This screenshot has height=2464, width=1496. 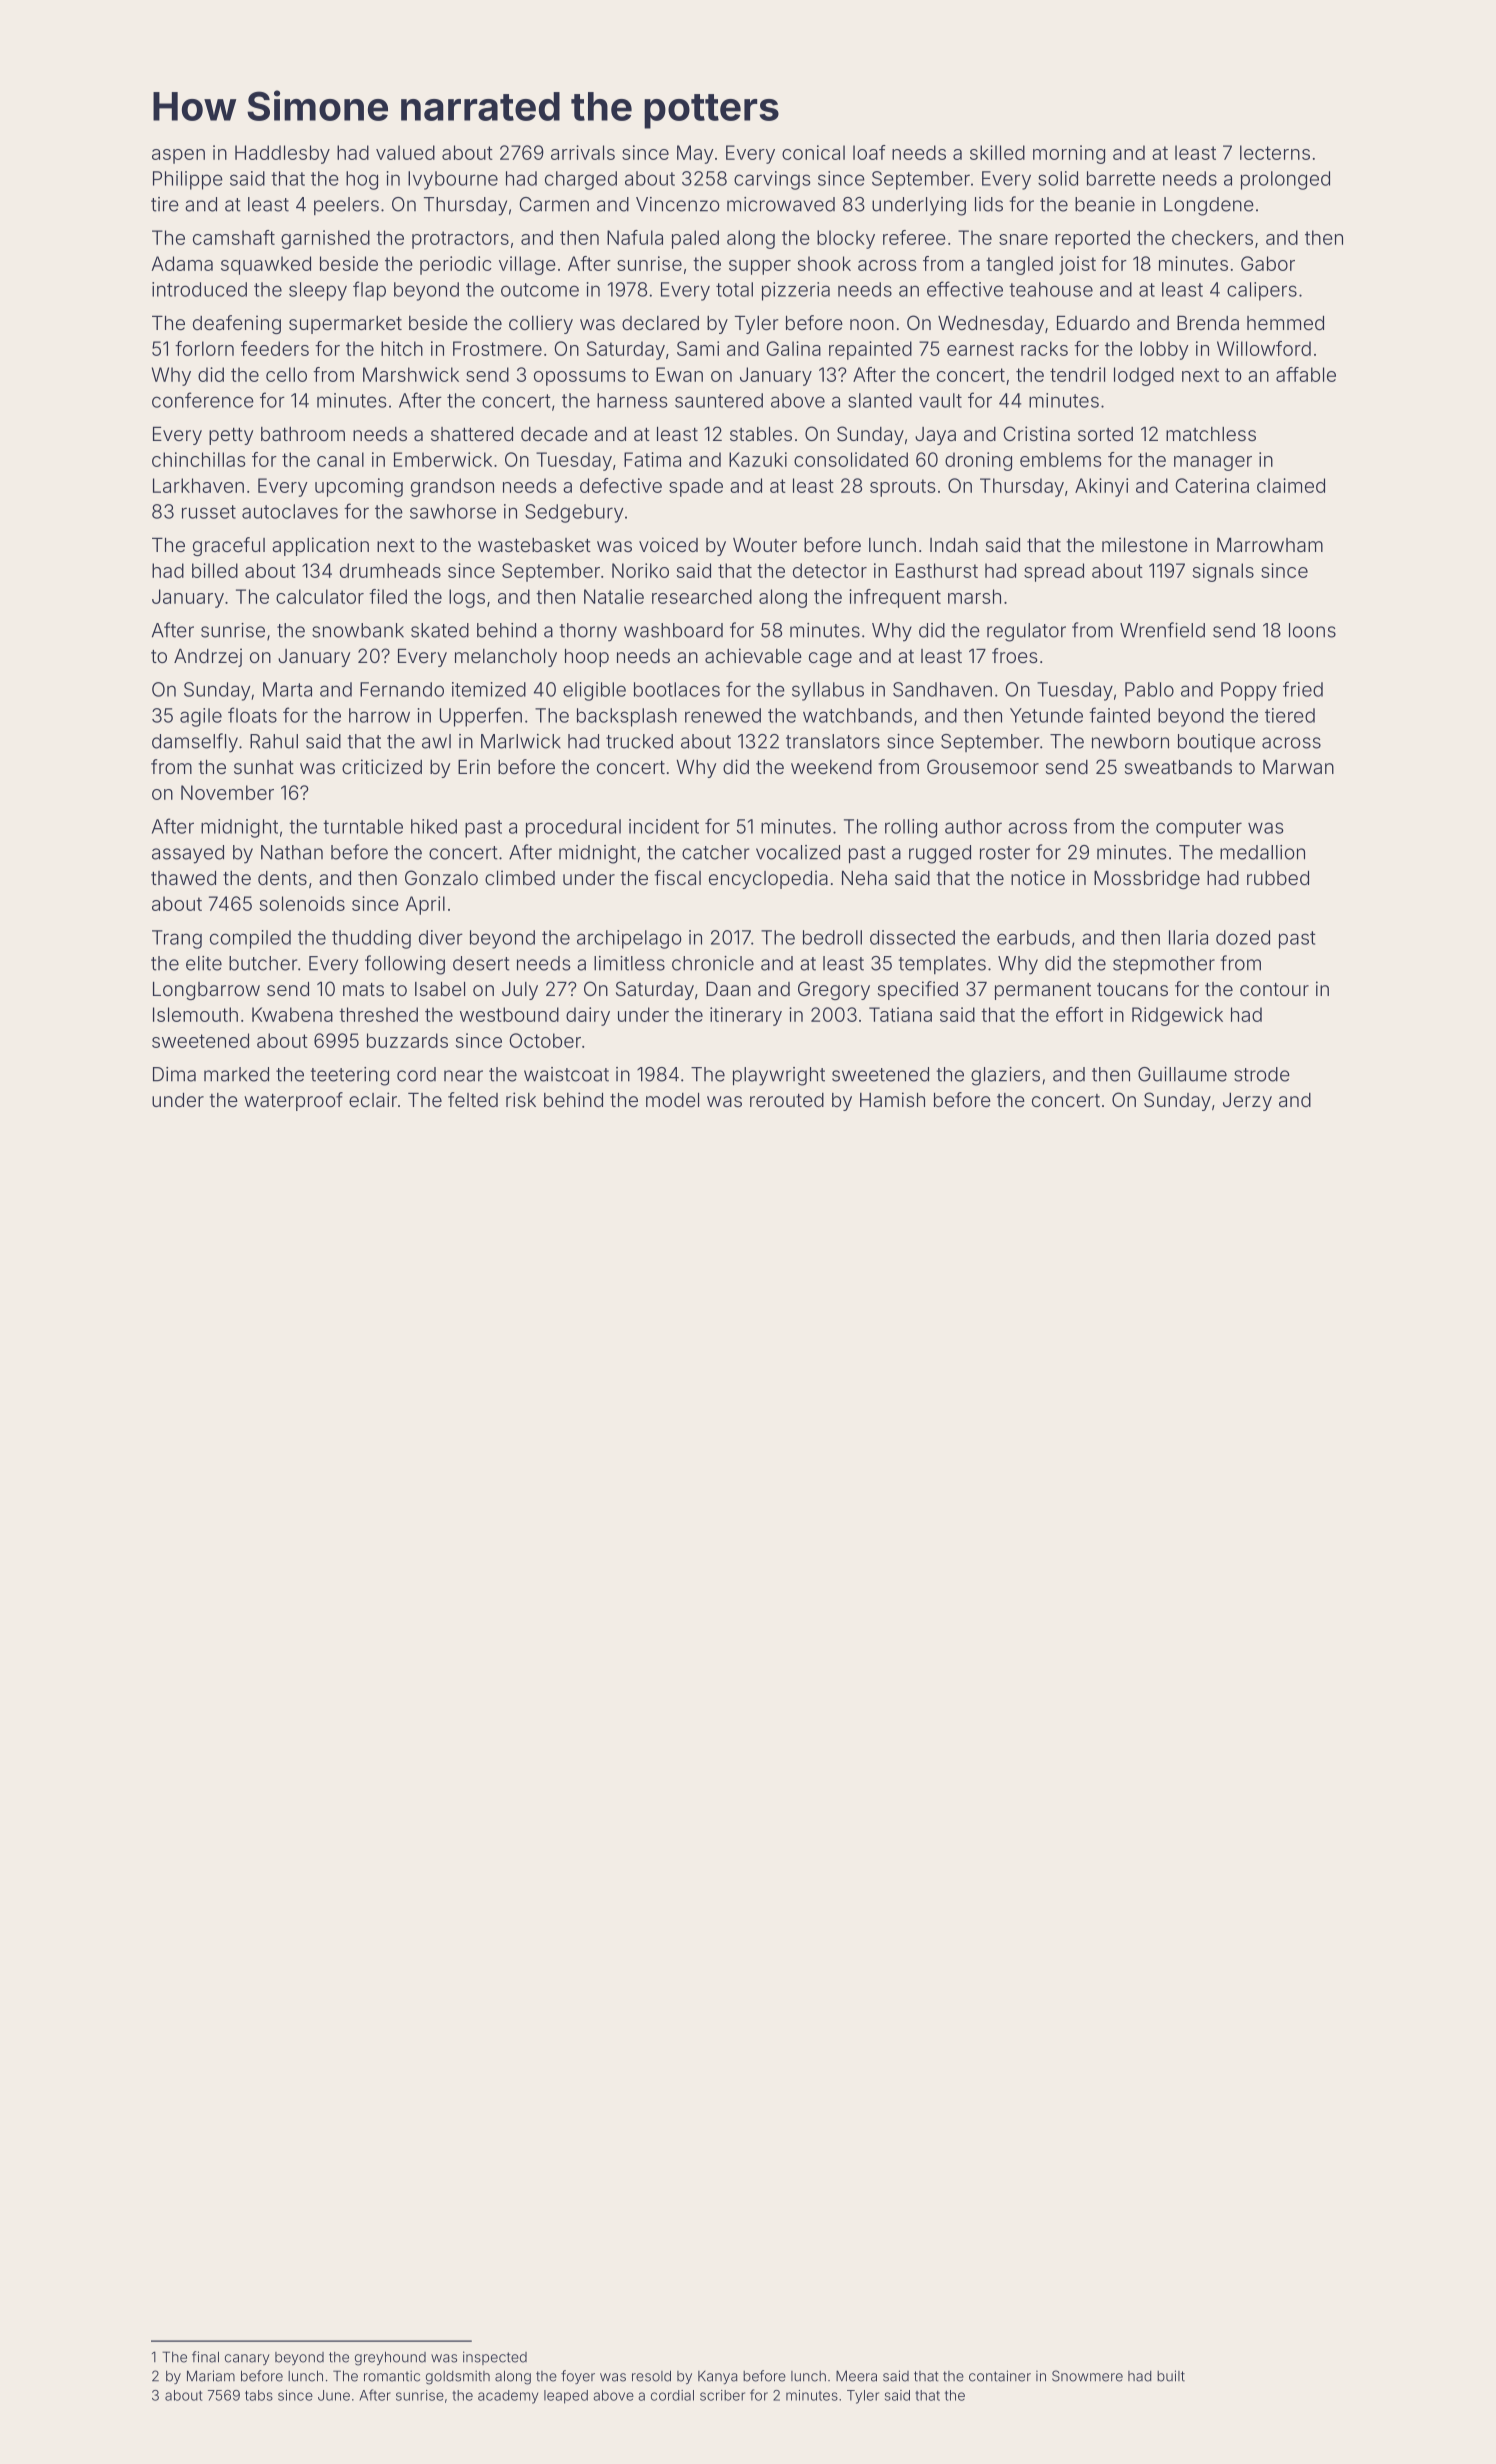 I want to click on dozed, so click(x=1243, y=937).
